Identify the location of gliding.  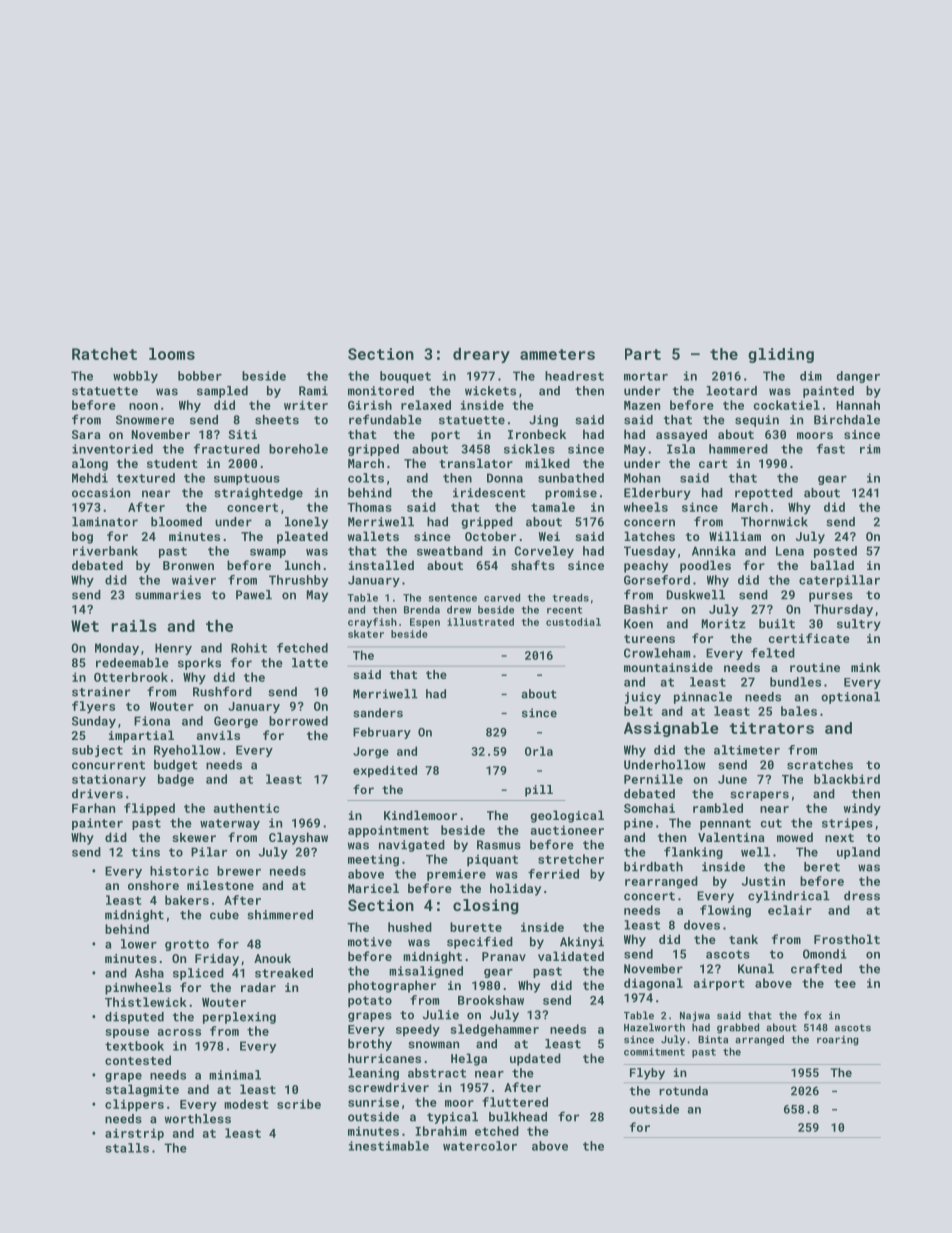
(781, 355).
